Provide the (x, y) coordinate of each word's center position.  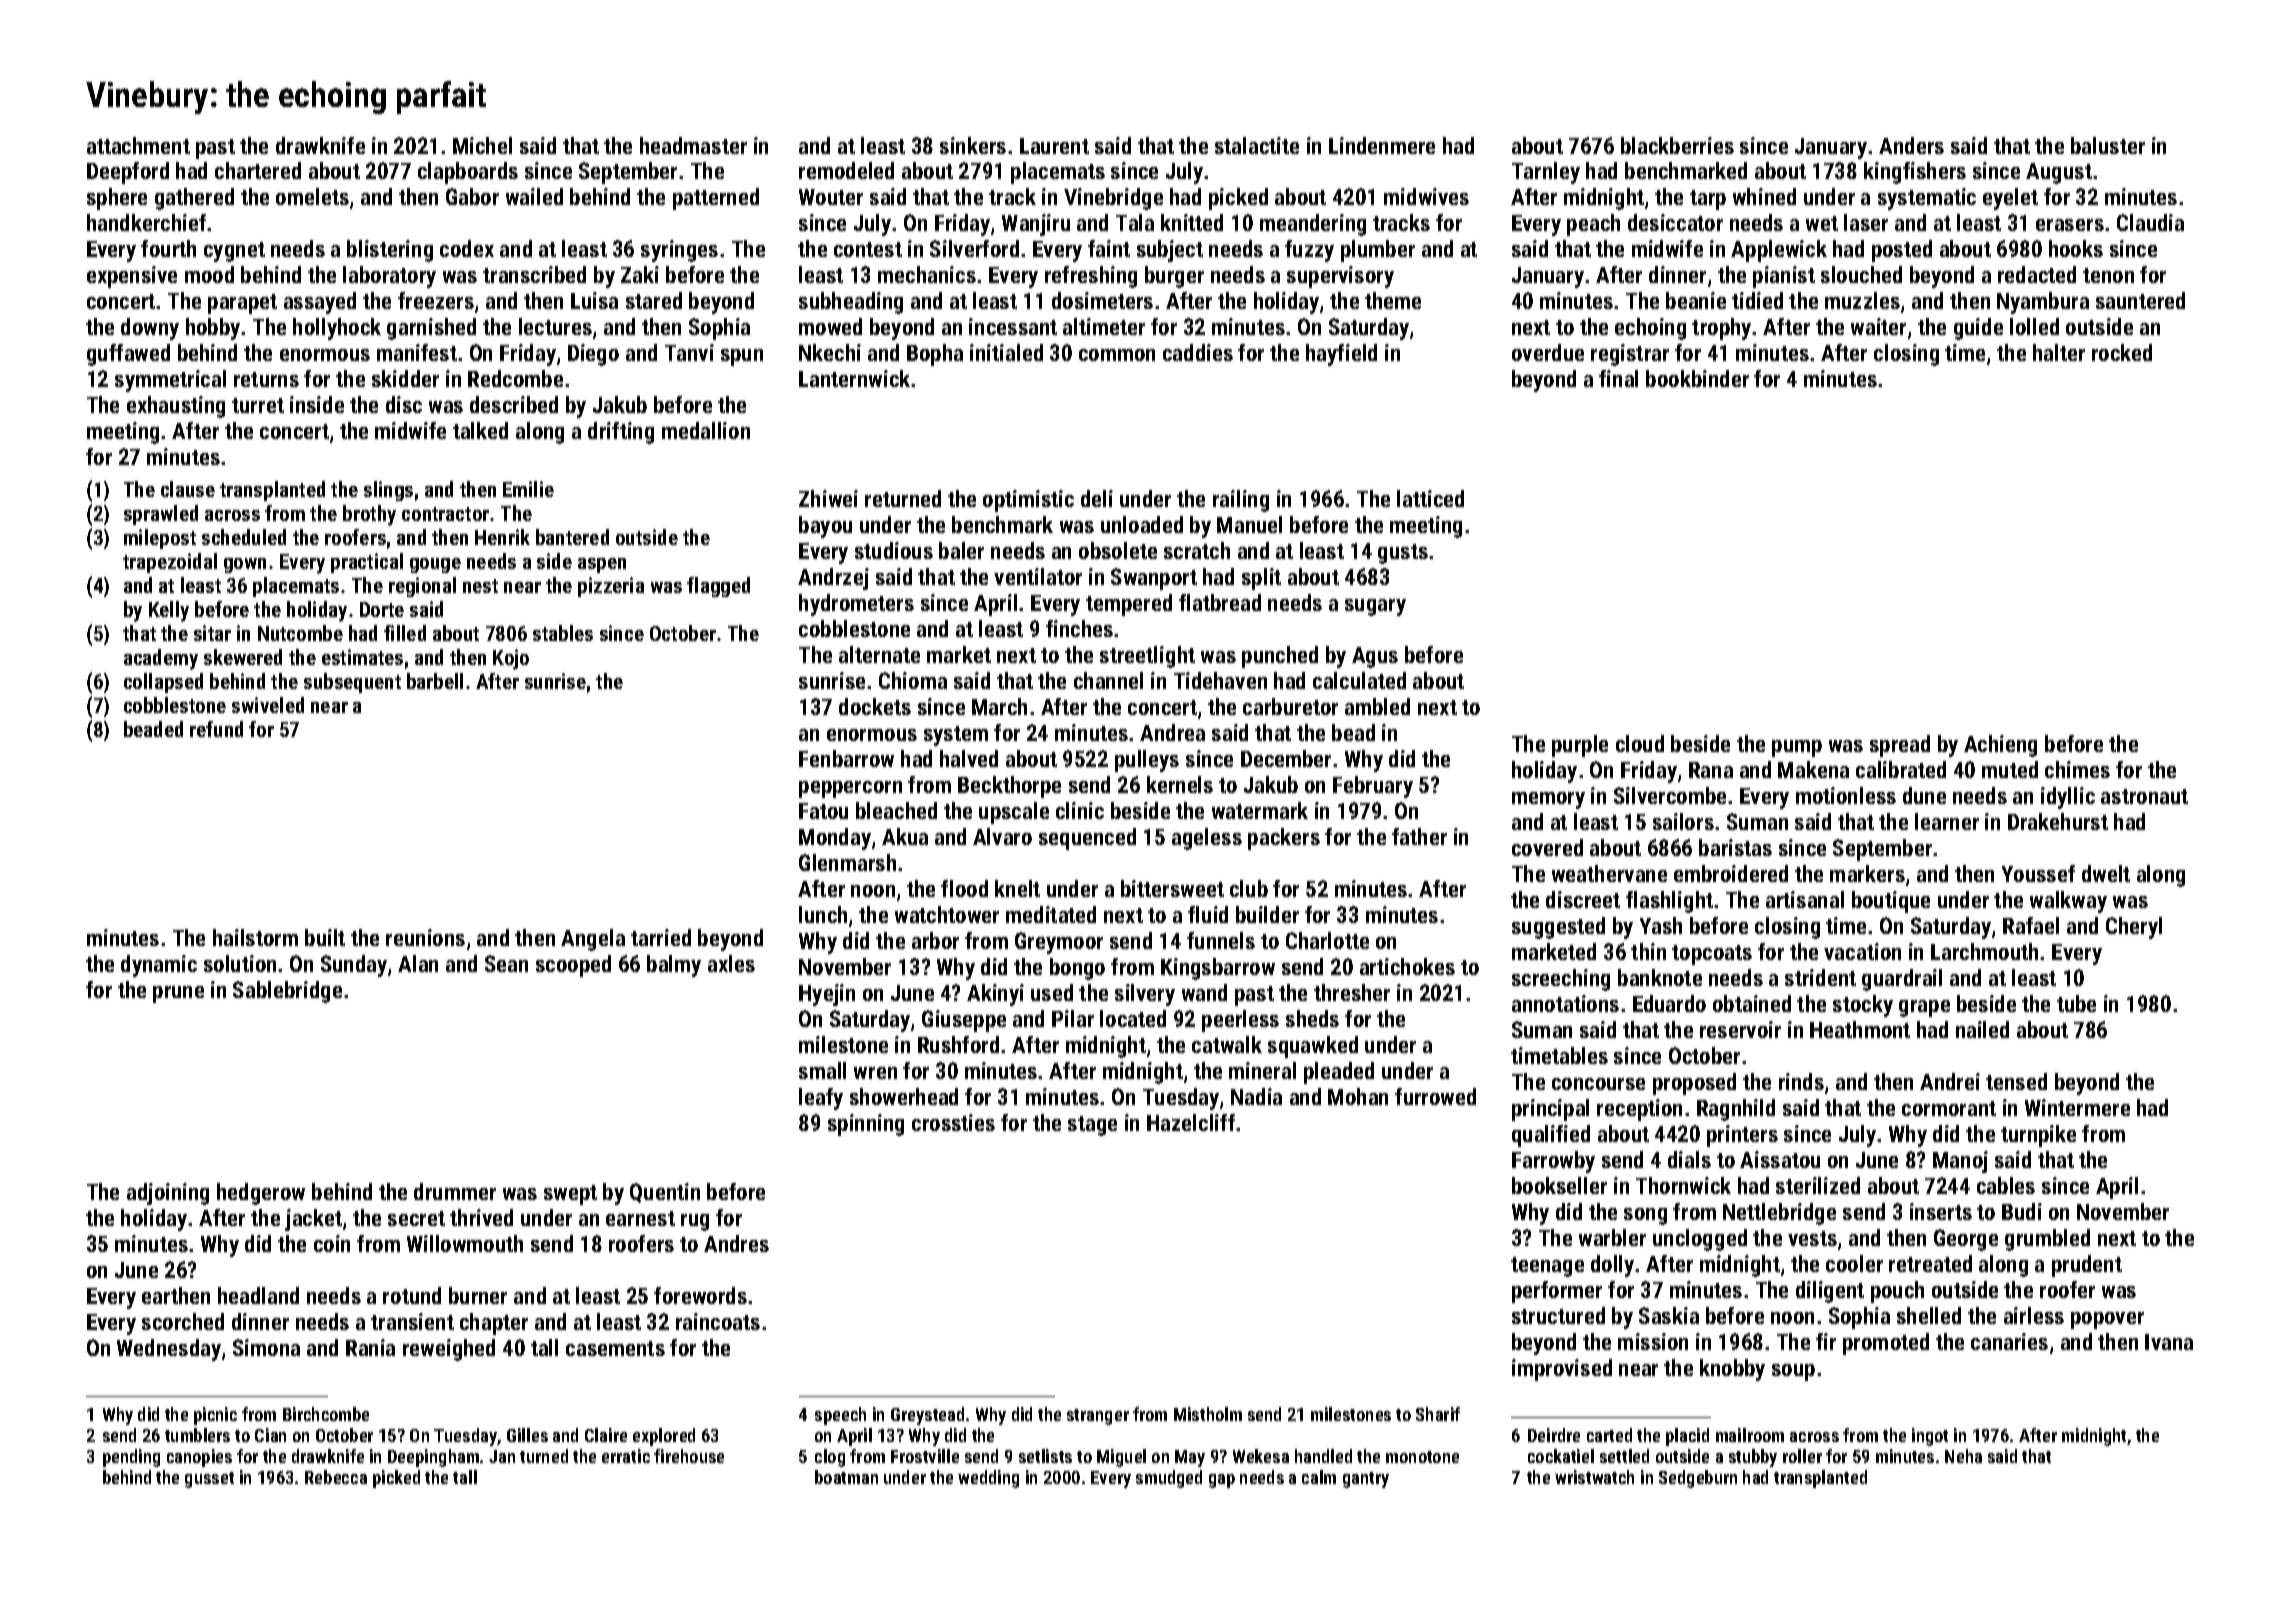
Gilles (527, 1435)
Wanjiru (1036, 225)
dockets (875, 706)
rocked (2122, 352)
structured (1558, 1315)
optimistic (1028, 501)
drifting (621, 433)
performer (1557, 1292)
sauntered (2140, 300)
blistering (390, 251)
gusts (1403, 554)
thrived (481, 1217)
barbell (435, 681)
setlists (1045, 1456)
